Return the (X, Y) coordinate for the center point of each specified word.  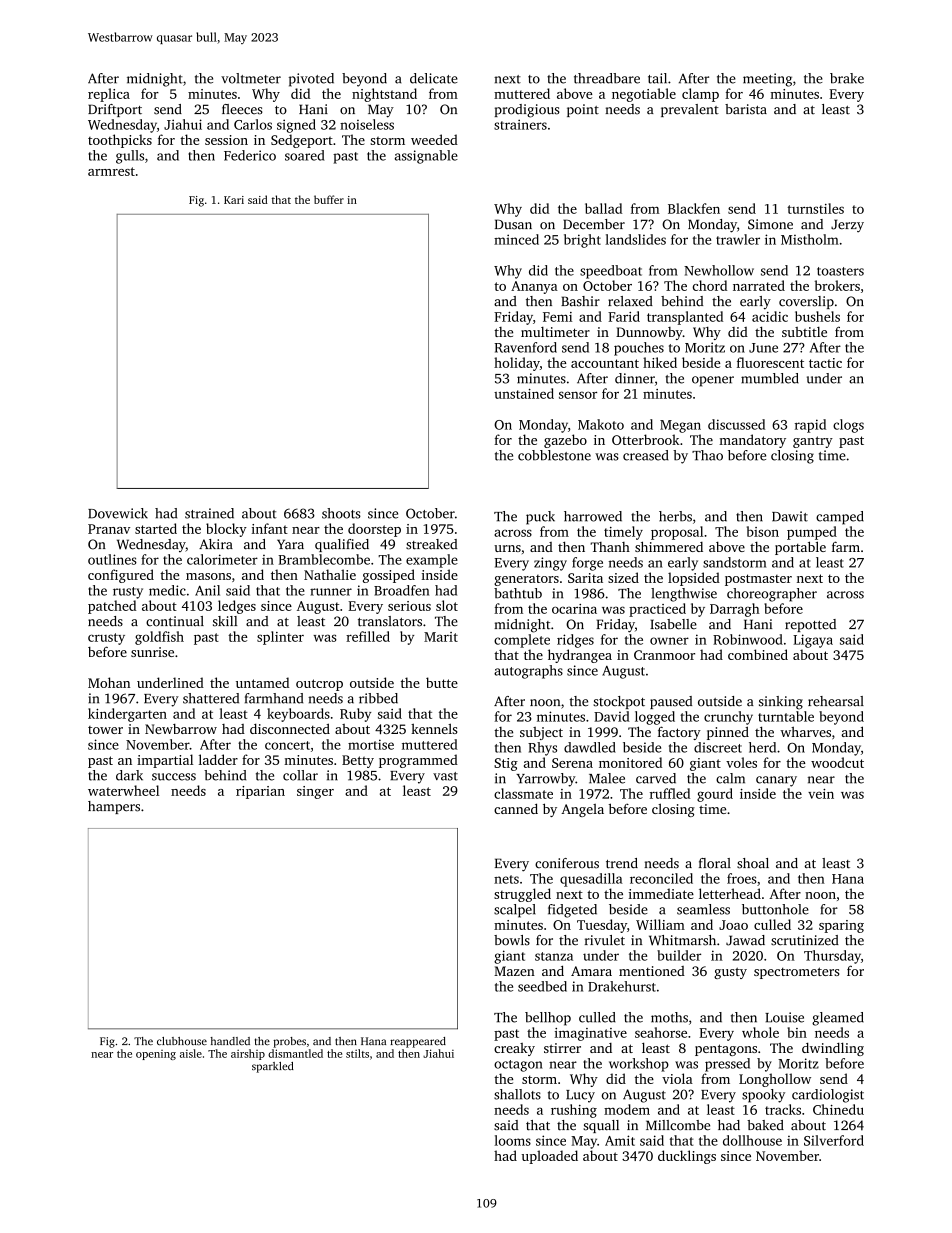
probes (289, 1042)
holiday (517, 364)
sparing (841, 926)
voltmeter (251, 78)
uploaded (549, 1157)
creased (646, 455)
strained (209, 513)
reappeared (418, 1042)
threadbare (607, 78)
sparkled (273, 1067)
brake (847, 78)
